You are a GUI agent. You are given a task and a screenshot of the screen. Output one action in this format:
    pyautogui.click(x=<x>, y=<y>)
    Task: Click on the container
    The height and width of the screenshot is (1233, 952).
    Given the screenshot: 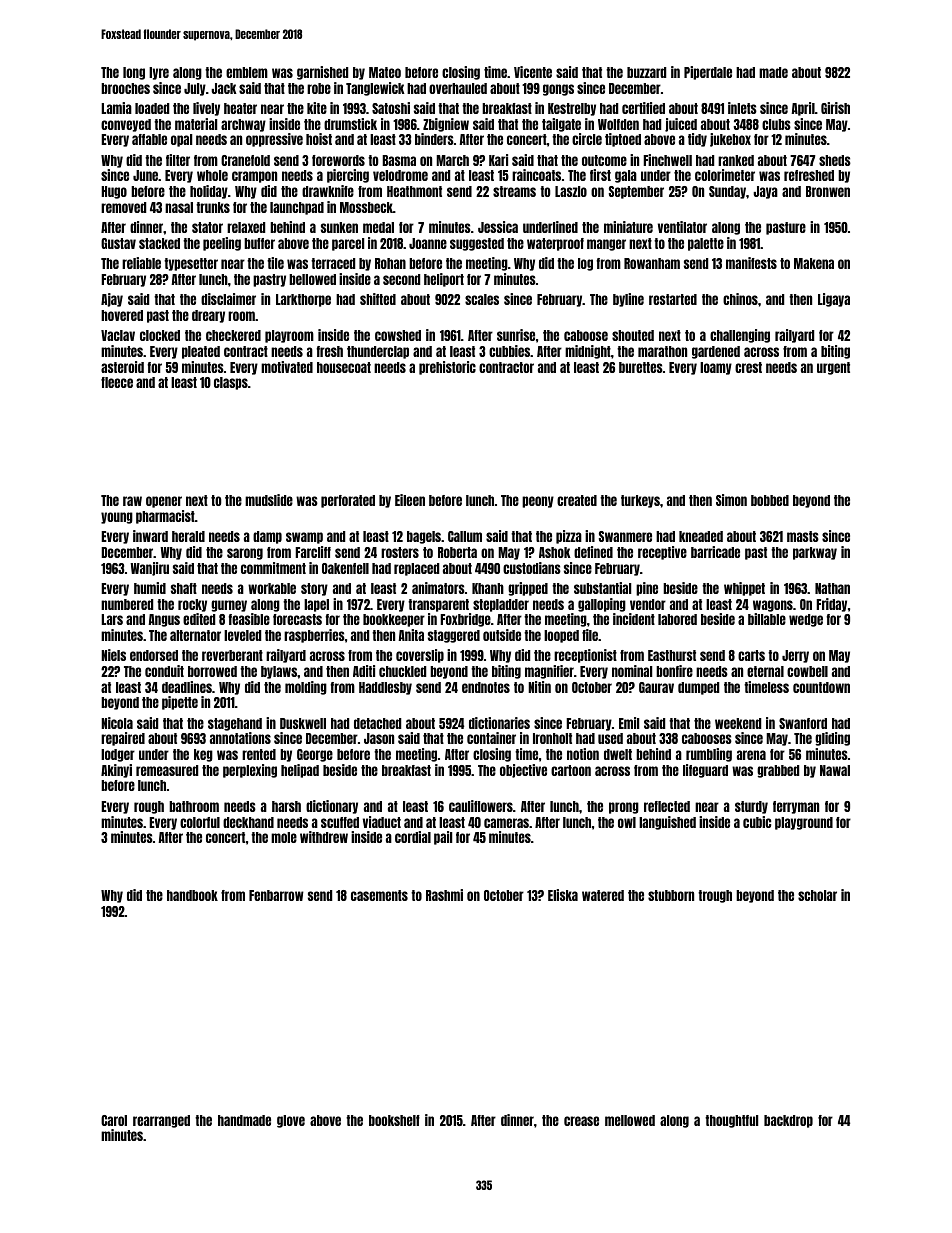 What is the action you would take?
    pyautogui.click(x=491, y=738)
